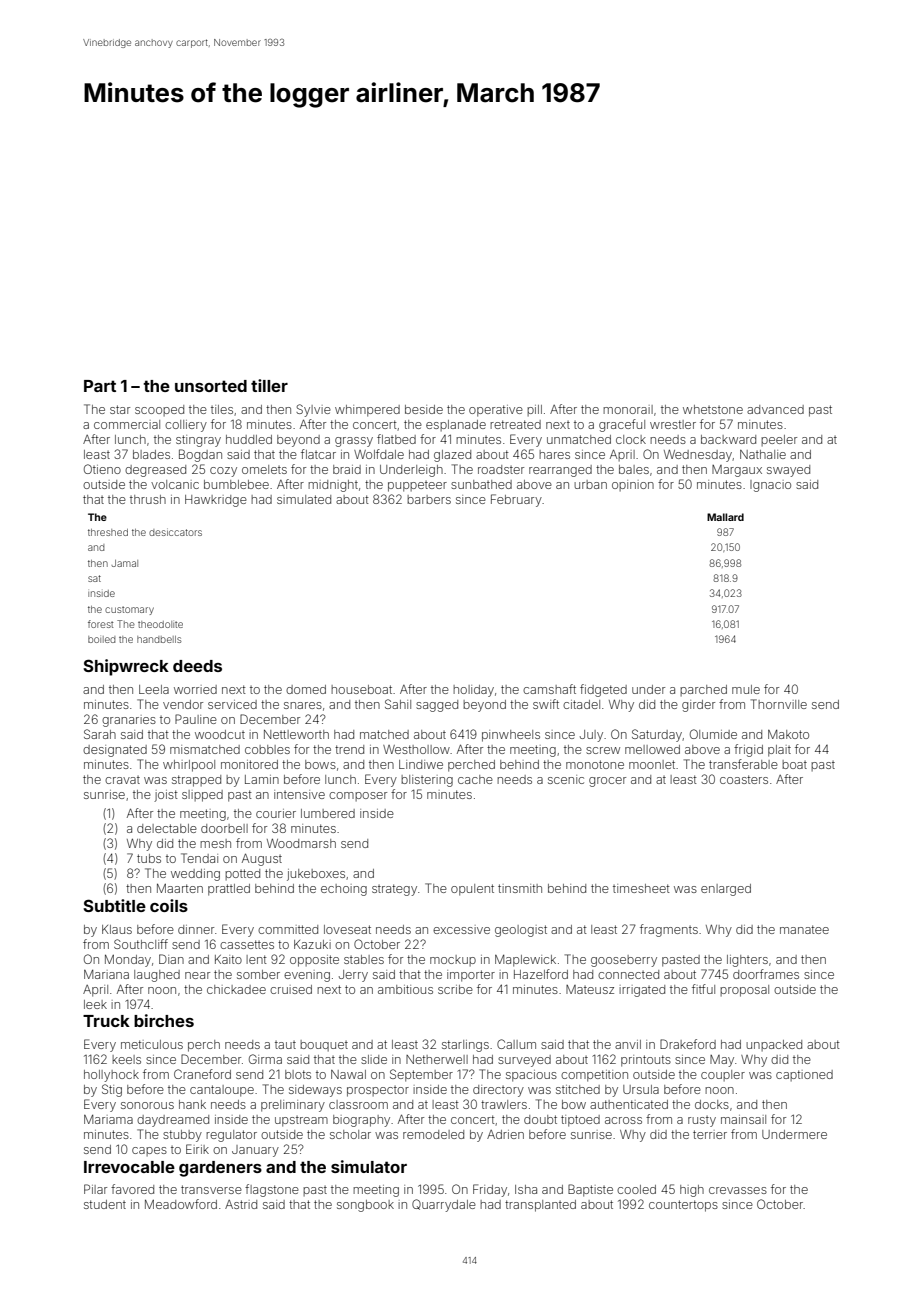 This screenshot has height=1308, width=924. I want to click on Mariama, so click(108, 1119).
